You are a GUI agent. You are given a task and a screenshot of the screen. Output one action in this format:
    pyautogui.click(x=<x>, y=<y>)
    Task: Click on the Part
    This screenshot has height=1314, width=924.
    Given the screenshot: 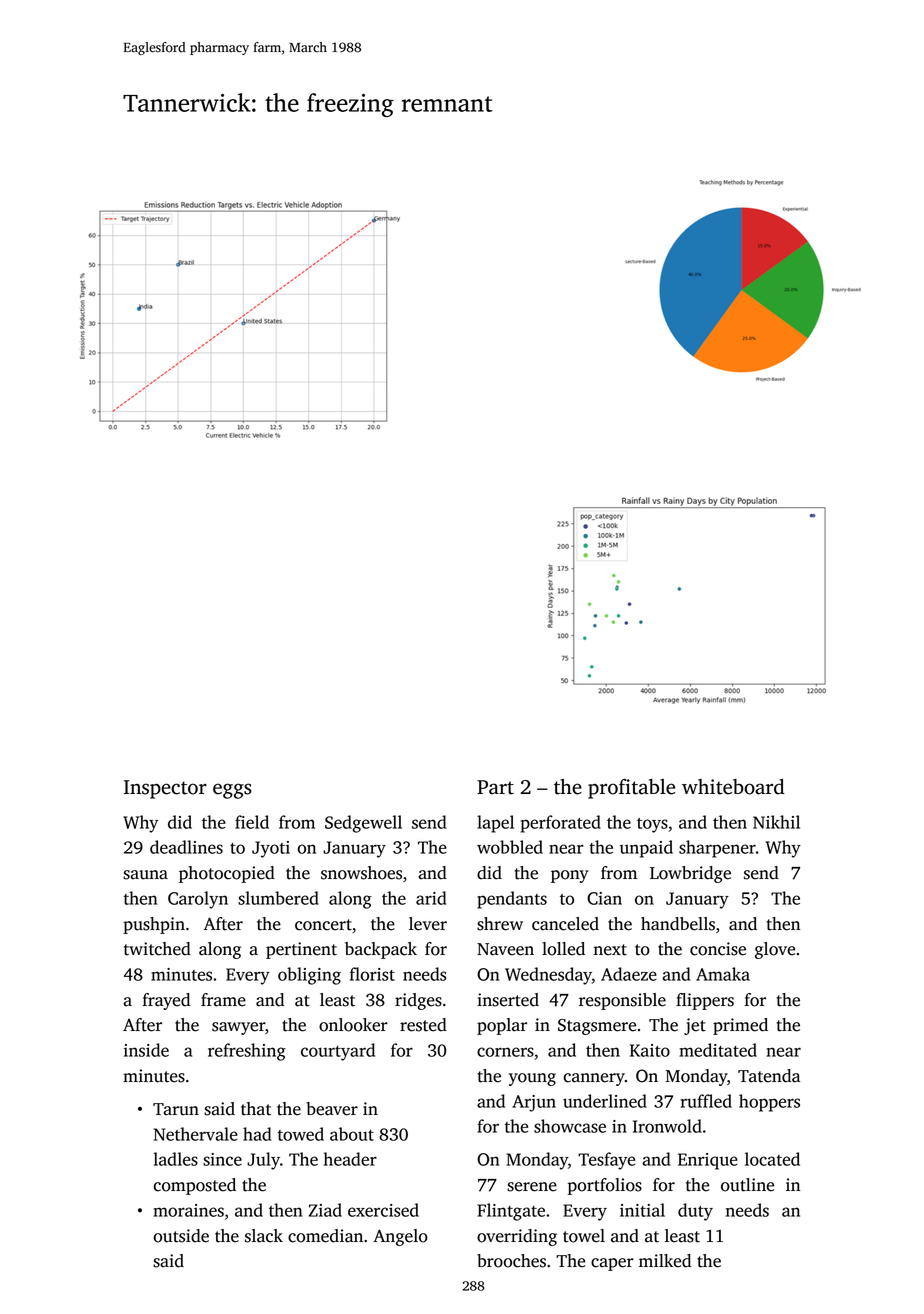 What is the action you would take?
    pyautogui.click(x=495, y=787)
